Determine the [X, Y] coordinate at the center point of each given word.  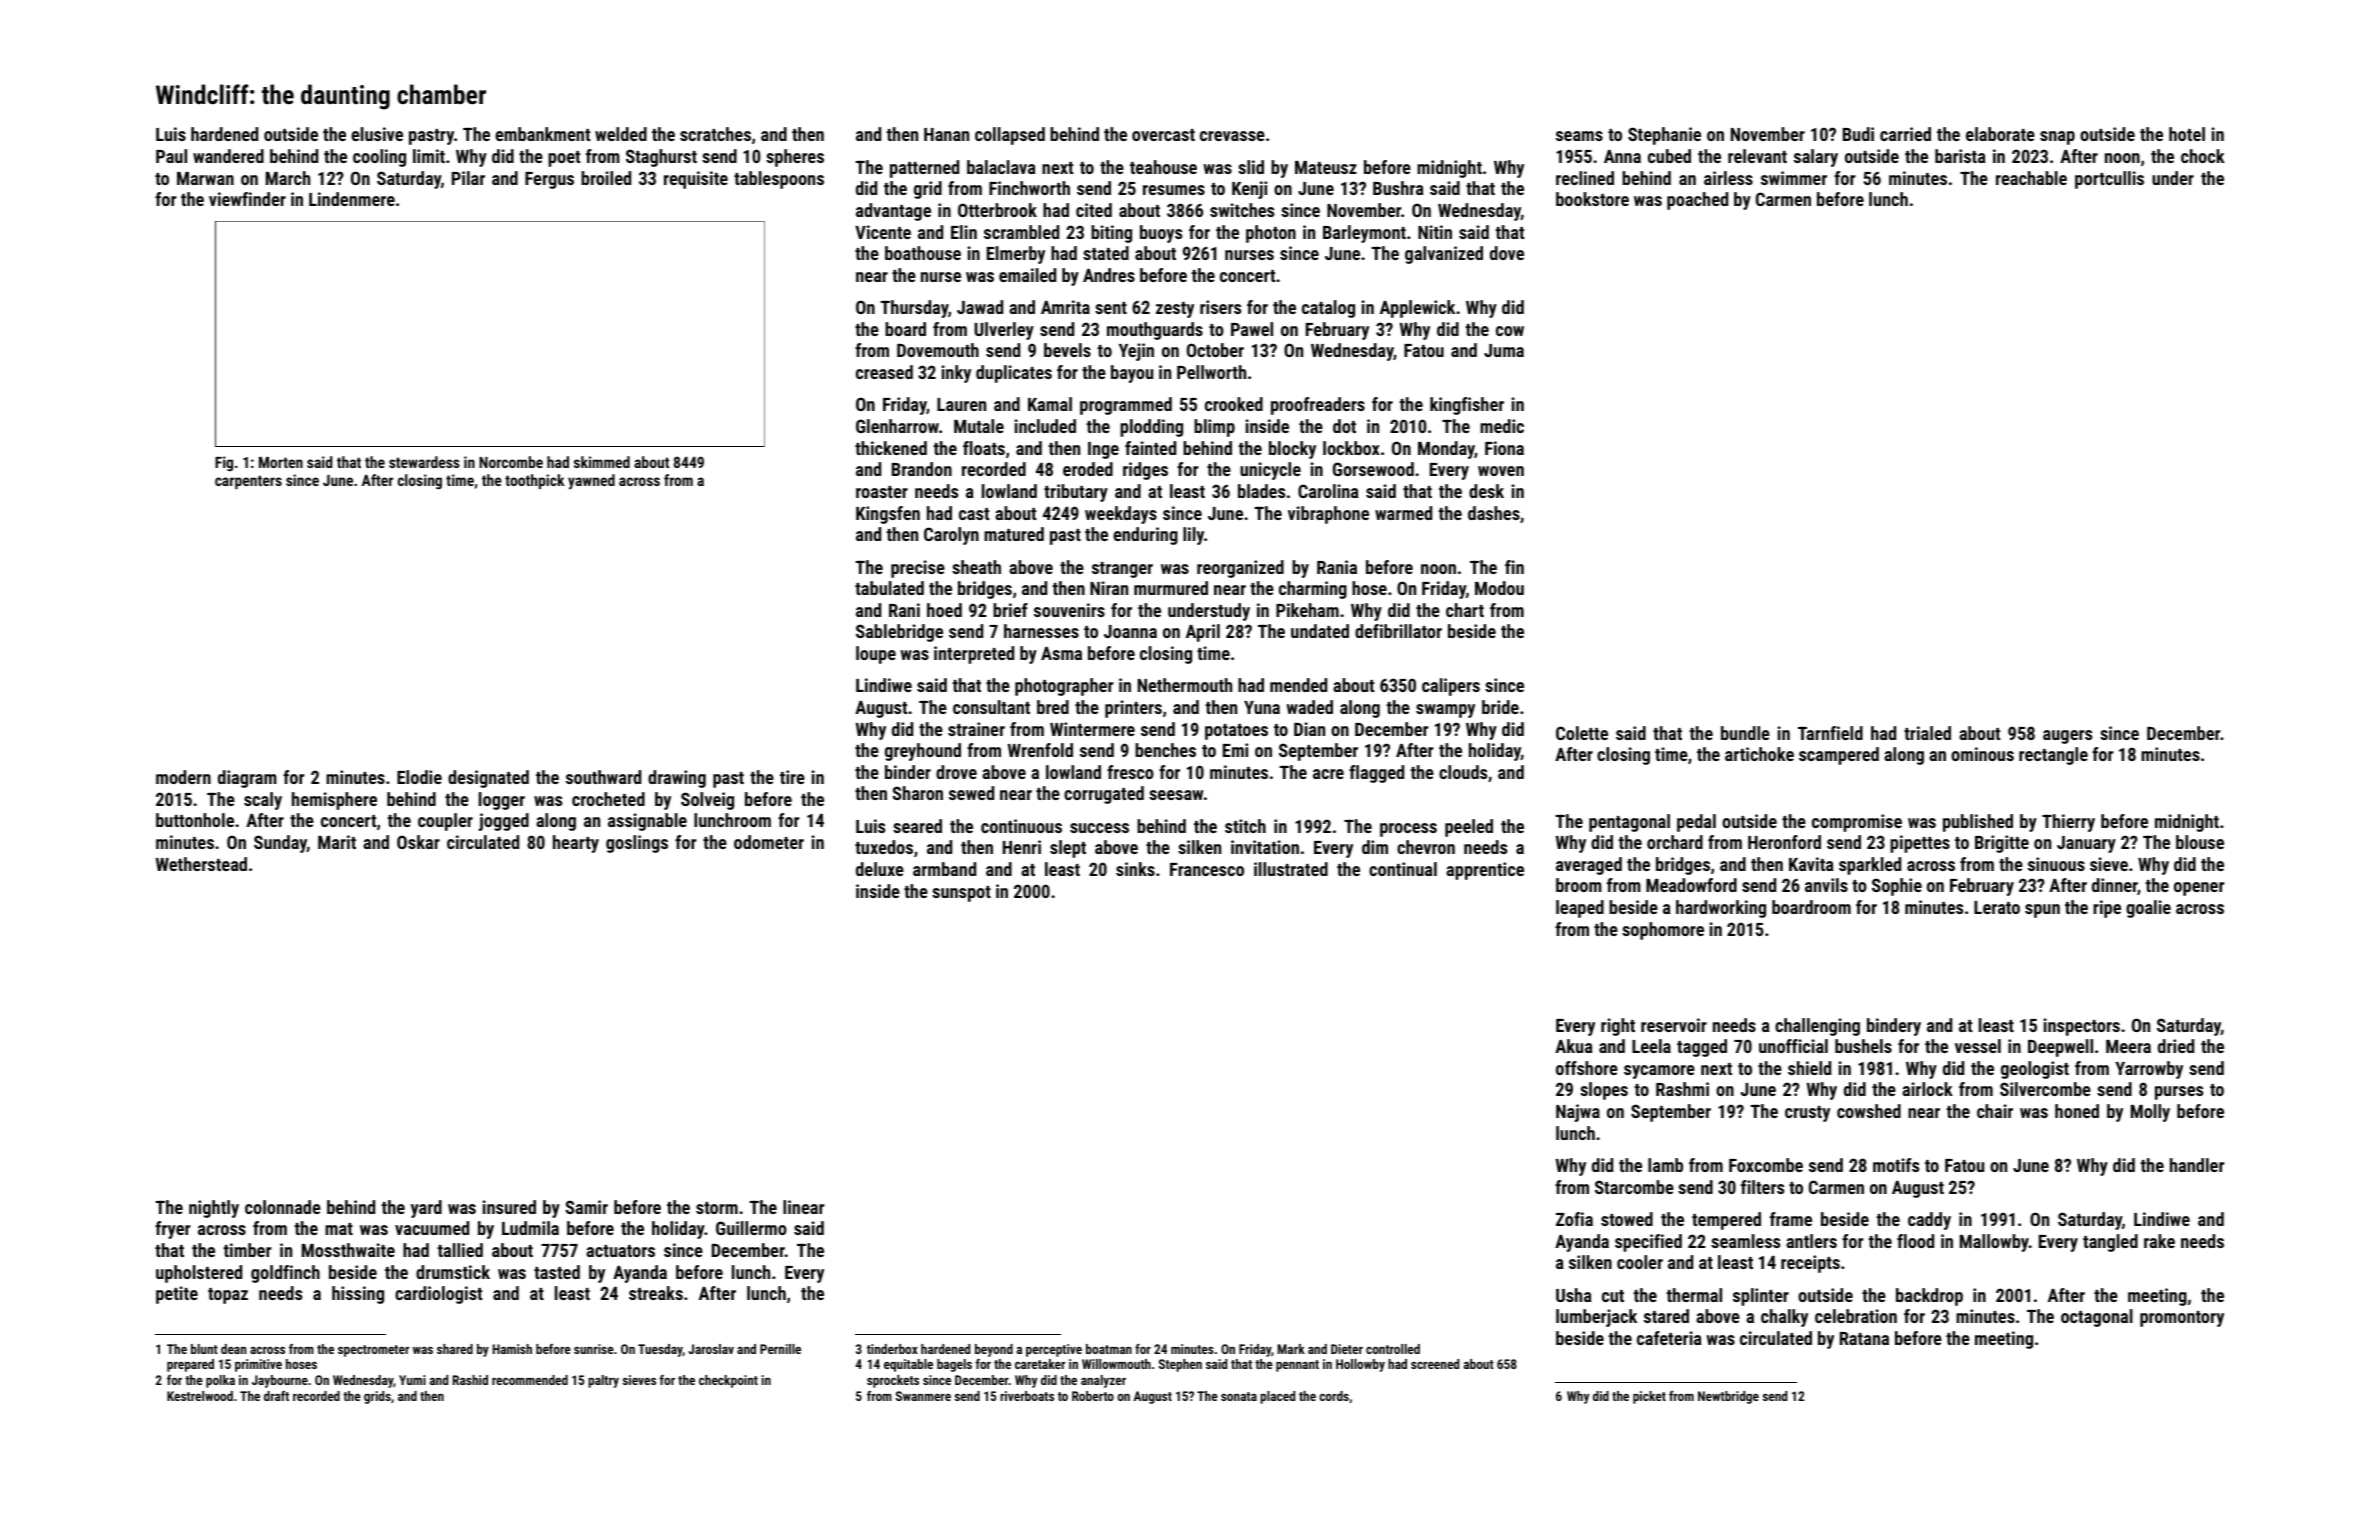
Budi [1858, 134]
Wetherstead [201, 864]
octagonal [2097, 1318]
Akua [1574, 1046]
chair [1995, 1111]
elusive [377, 134]
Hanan [946, 134]
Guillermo [751, 1228]
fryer [172, 1230]
